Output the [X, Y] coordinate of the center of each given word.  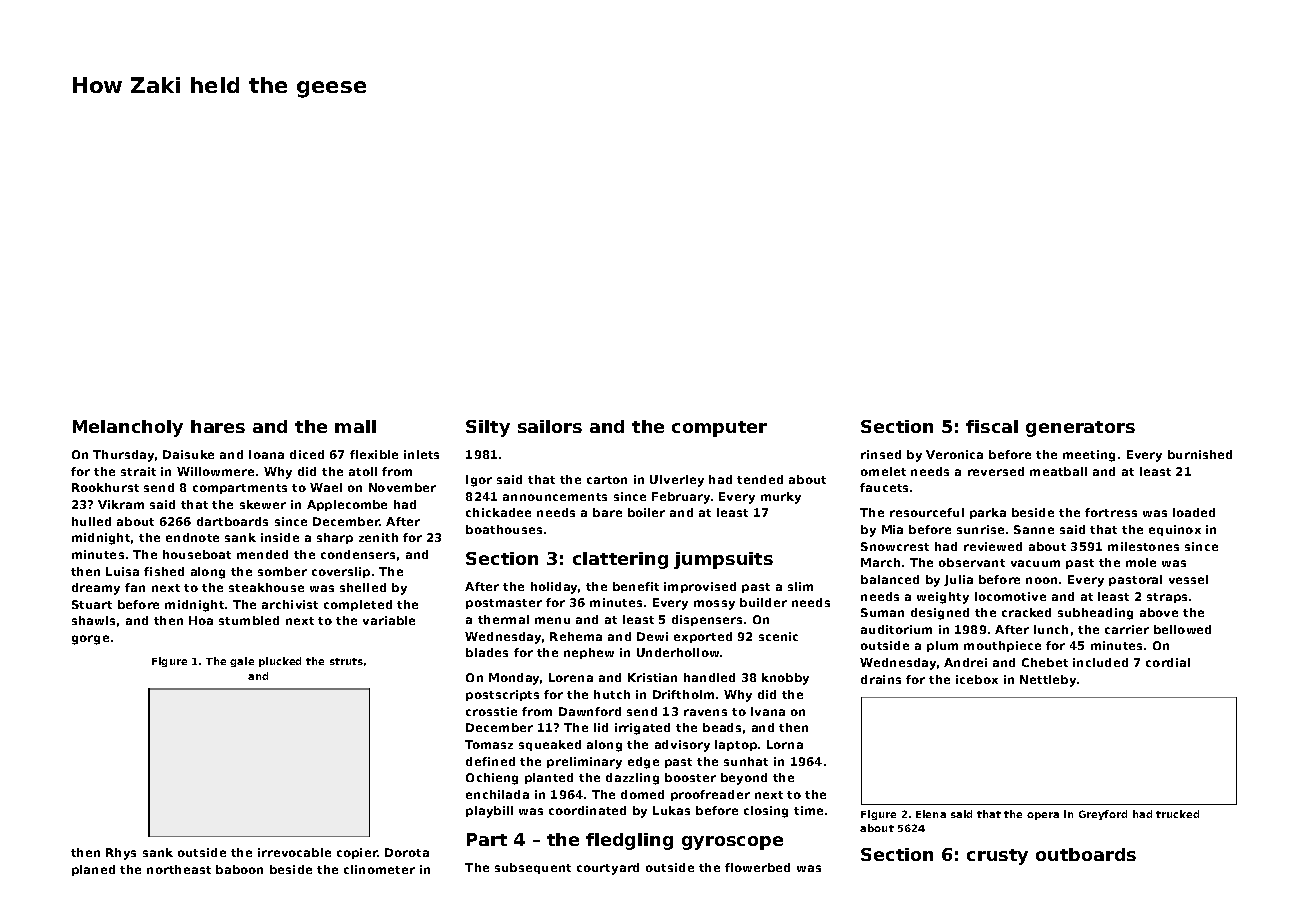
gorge [90, 640]
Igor [479, 481]
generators [1080, 429]
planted [549, 778]
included [1100, 662]
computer [719, 429]
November [402, 487]
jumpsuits [723, 560]
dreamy [96, 589]
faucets [884, 487]
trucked [1177, 814]
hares [218, 426]
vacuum [1035, 563]
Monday [514, 679]
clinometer [379, 869]
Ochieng [492, 779]
